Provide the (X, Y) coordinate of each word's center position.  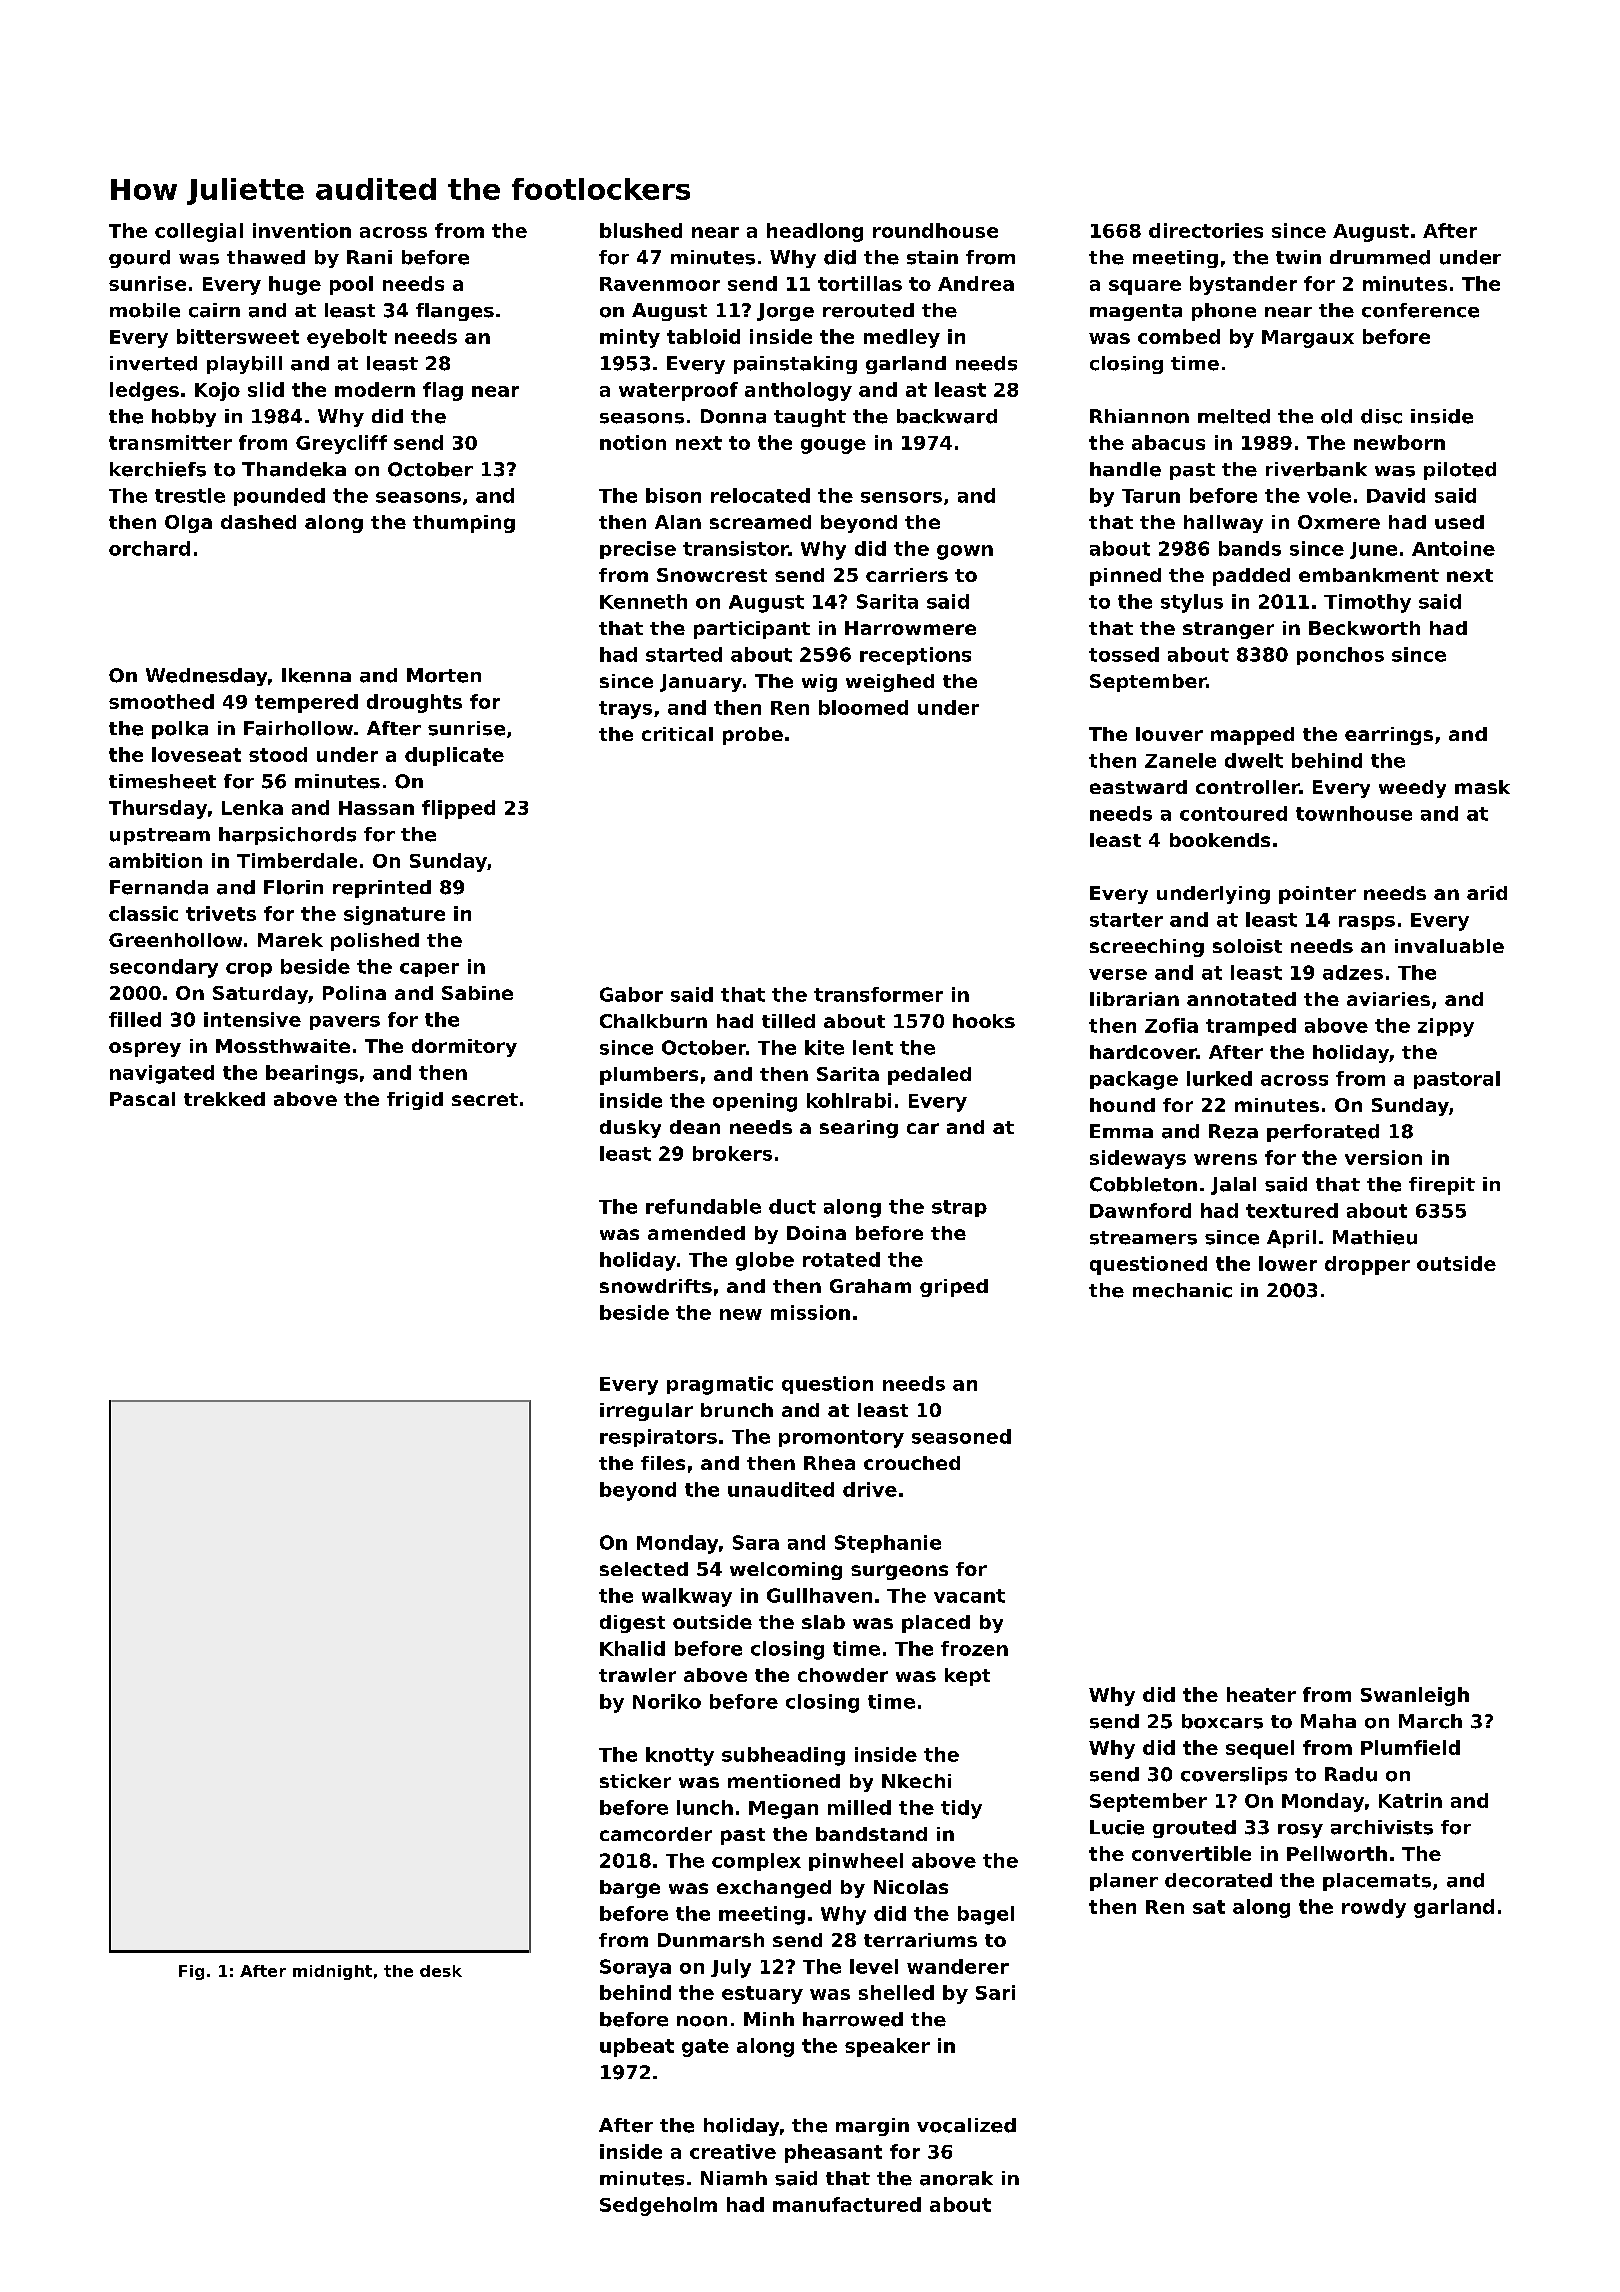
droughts (414, 703)
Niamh (734, 2178)
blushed (641, 230)
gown (965, 552)
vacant (969, 1596)
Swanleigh (1415, 1696)
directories (1206, 230)
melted (1234, 416)
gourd (139, 259)
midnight (332, 1972)
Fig (191, 1972)
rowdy (1374, 1908)
